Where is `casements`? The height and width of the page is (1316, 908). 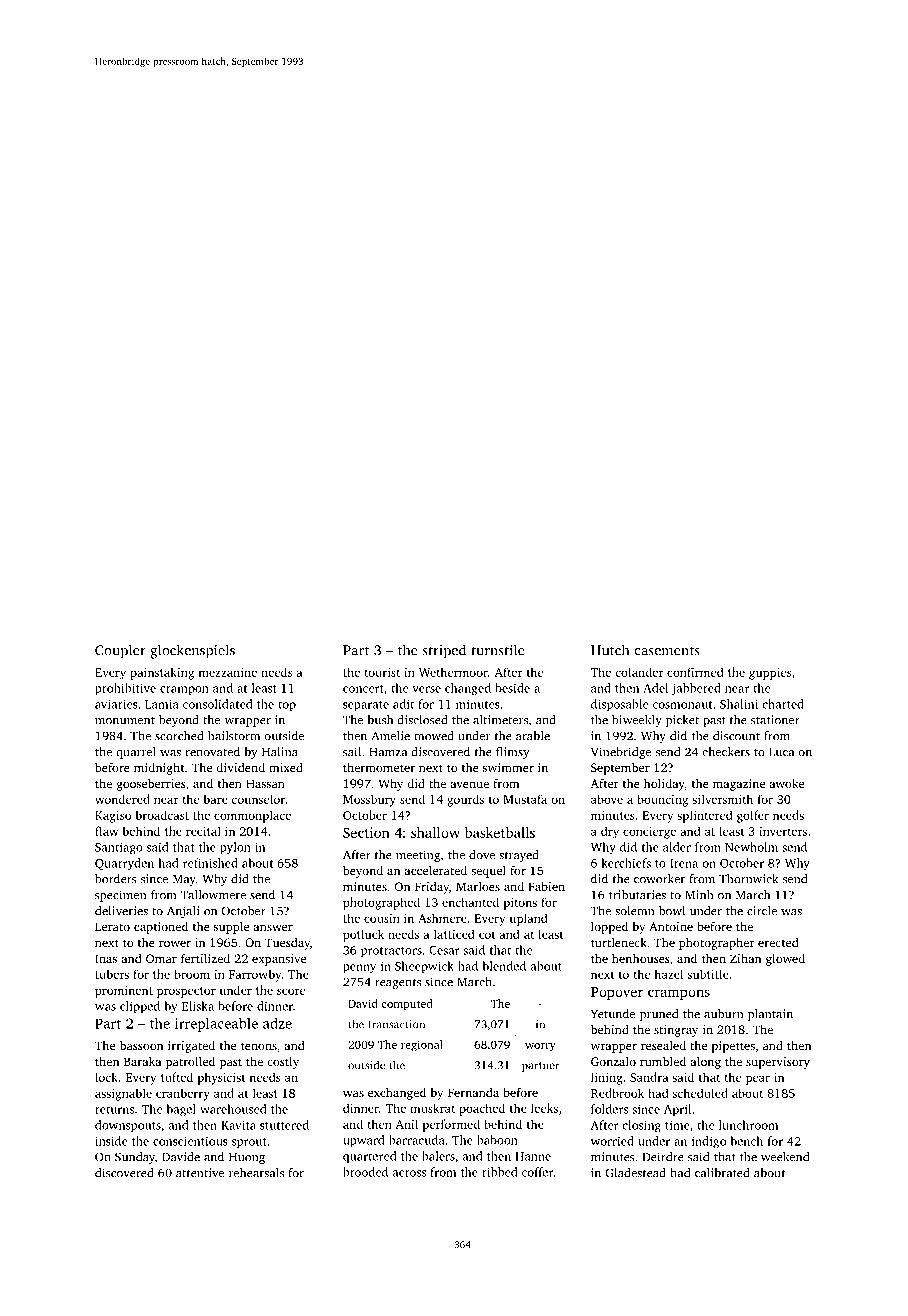 casements is located at coordinates (667, 651).
